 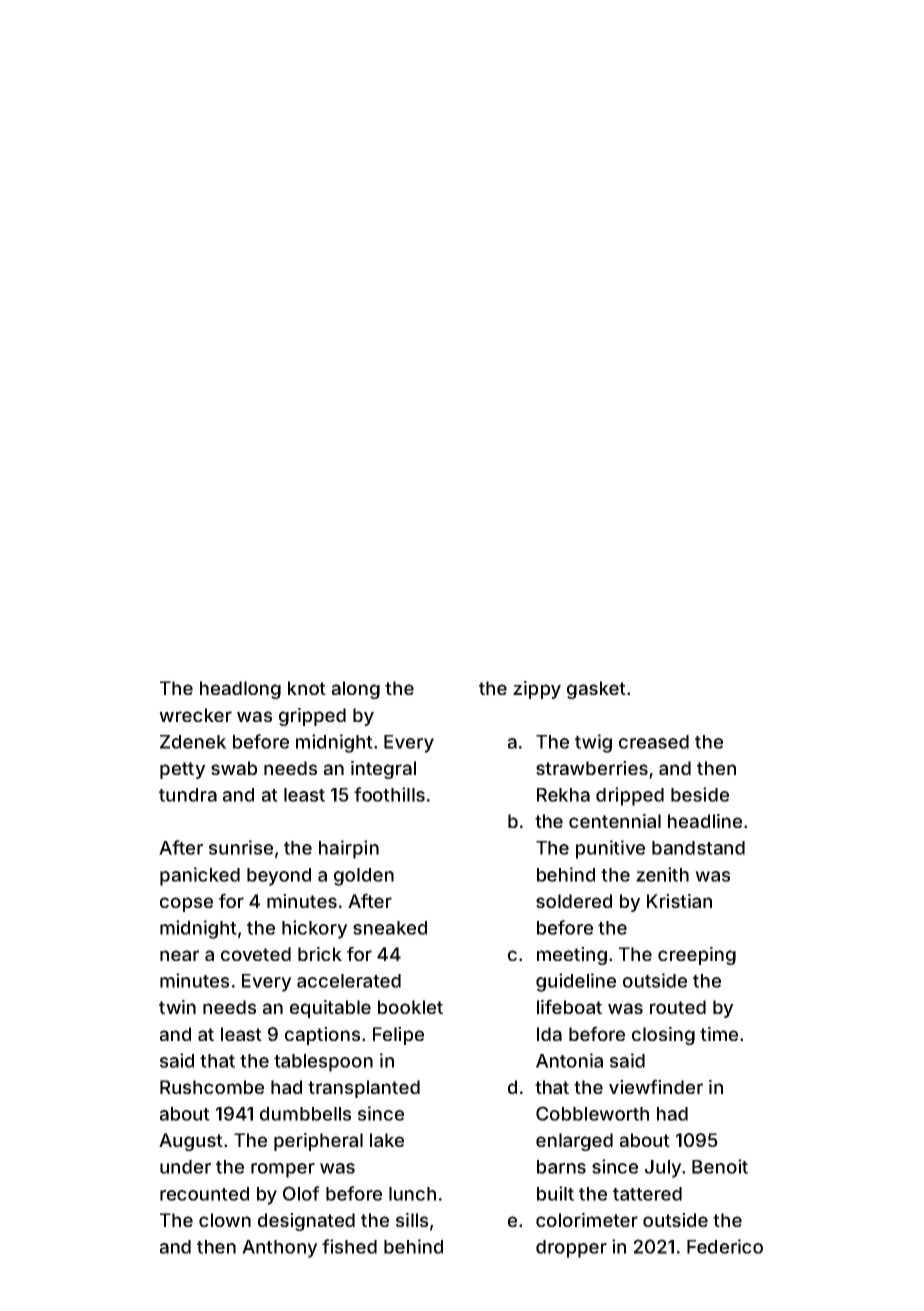 I want to click on Anthony, so click(x=280, y=1249).
